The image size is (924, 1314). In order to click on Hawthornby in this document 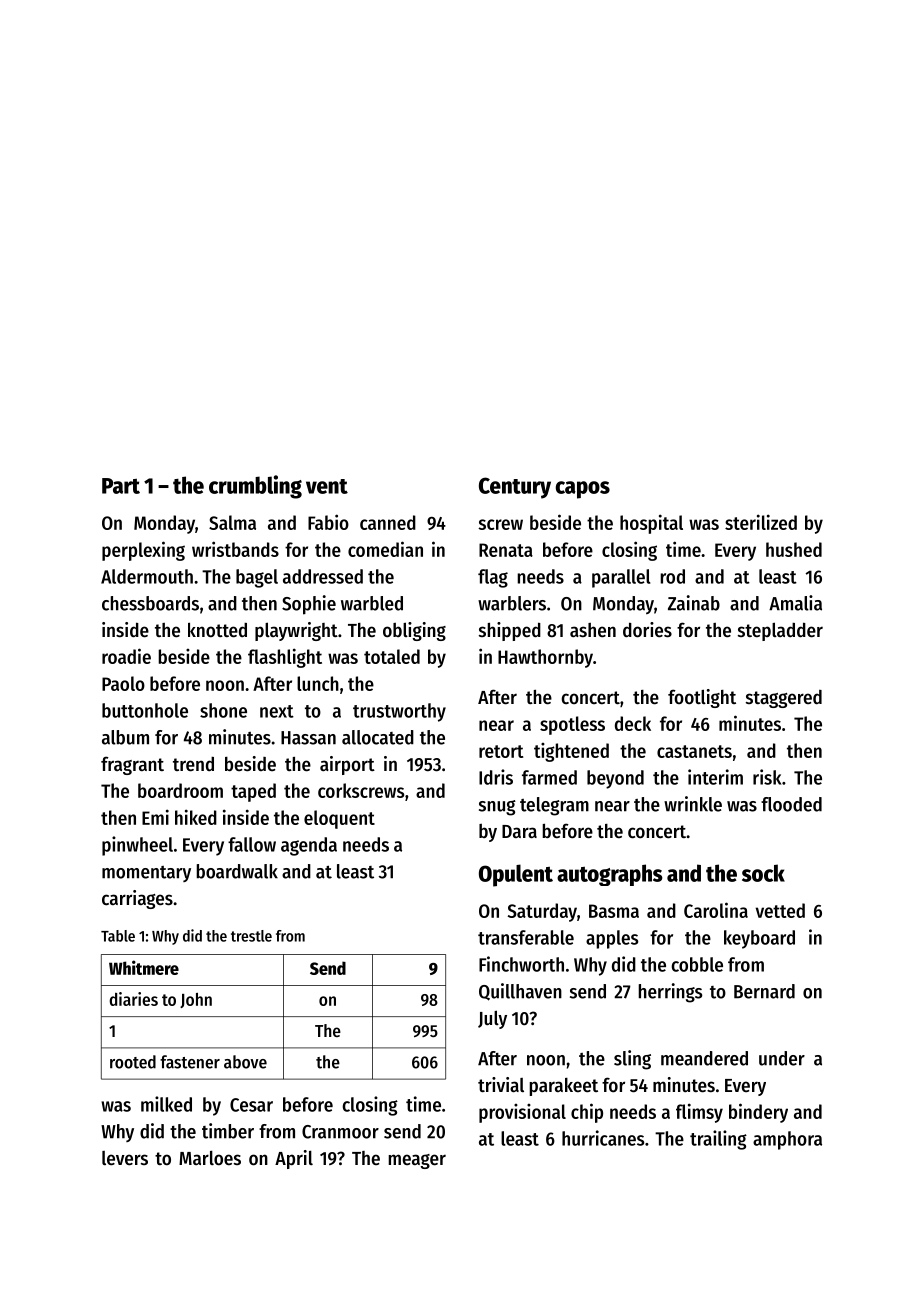, I will do `click(545, 658)`.
